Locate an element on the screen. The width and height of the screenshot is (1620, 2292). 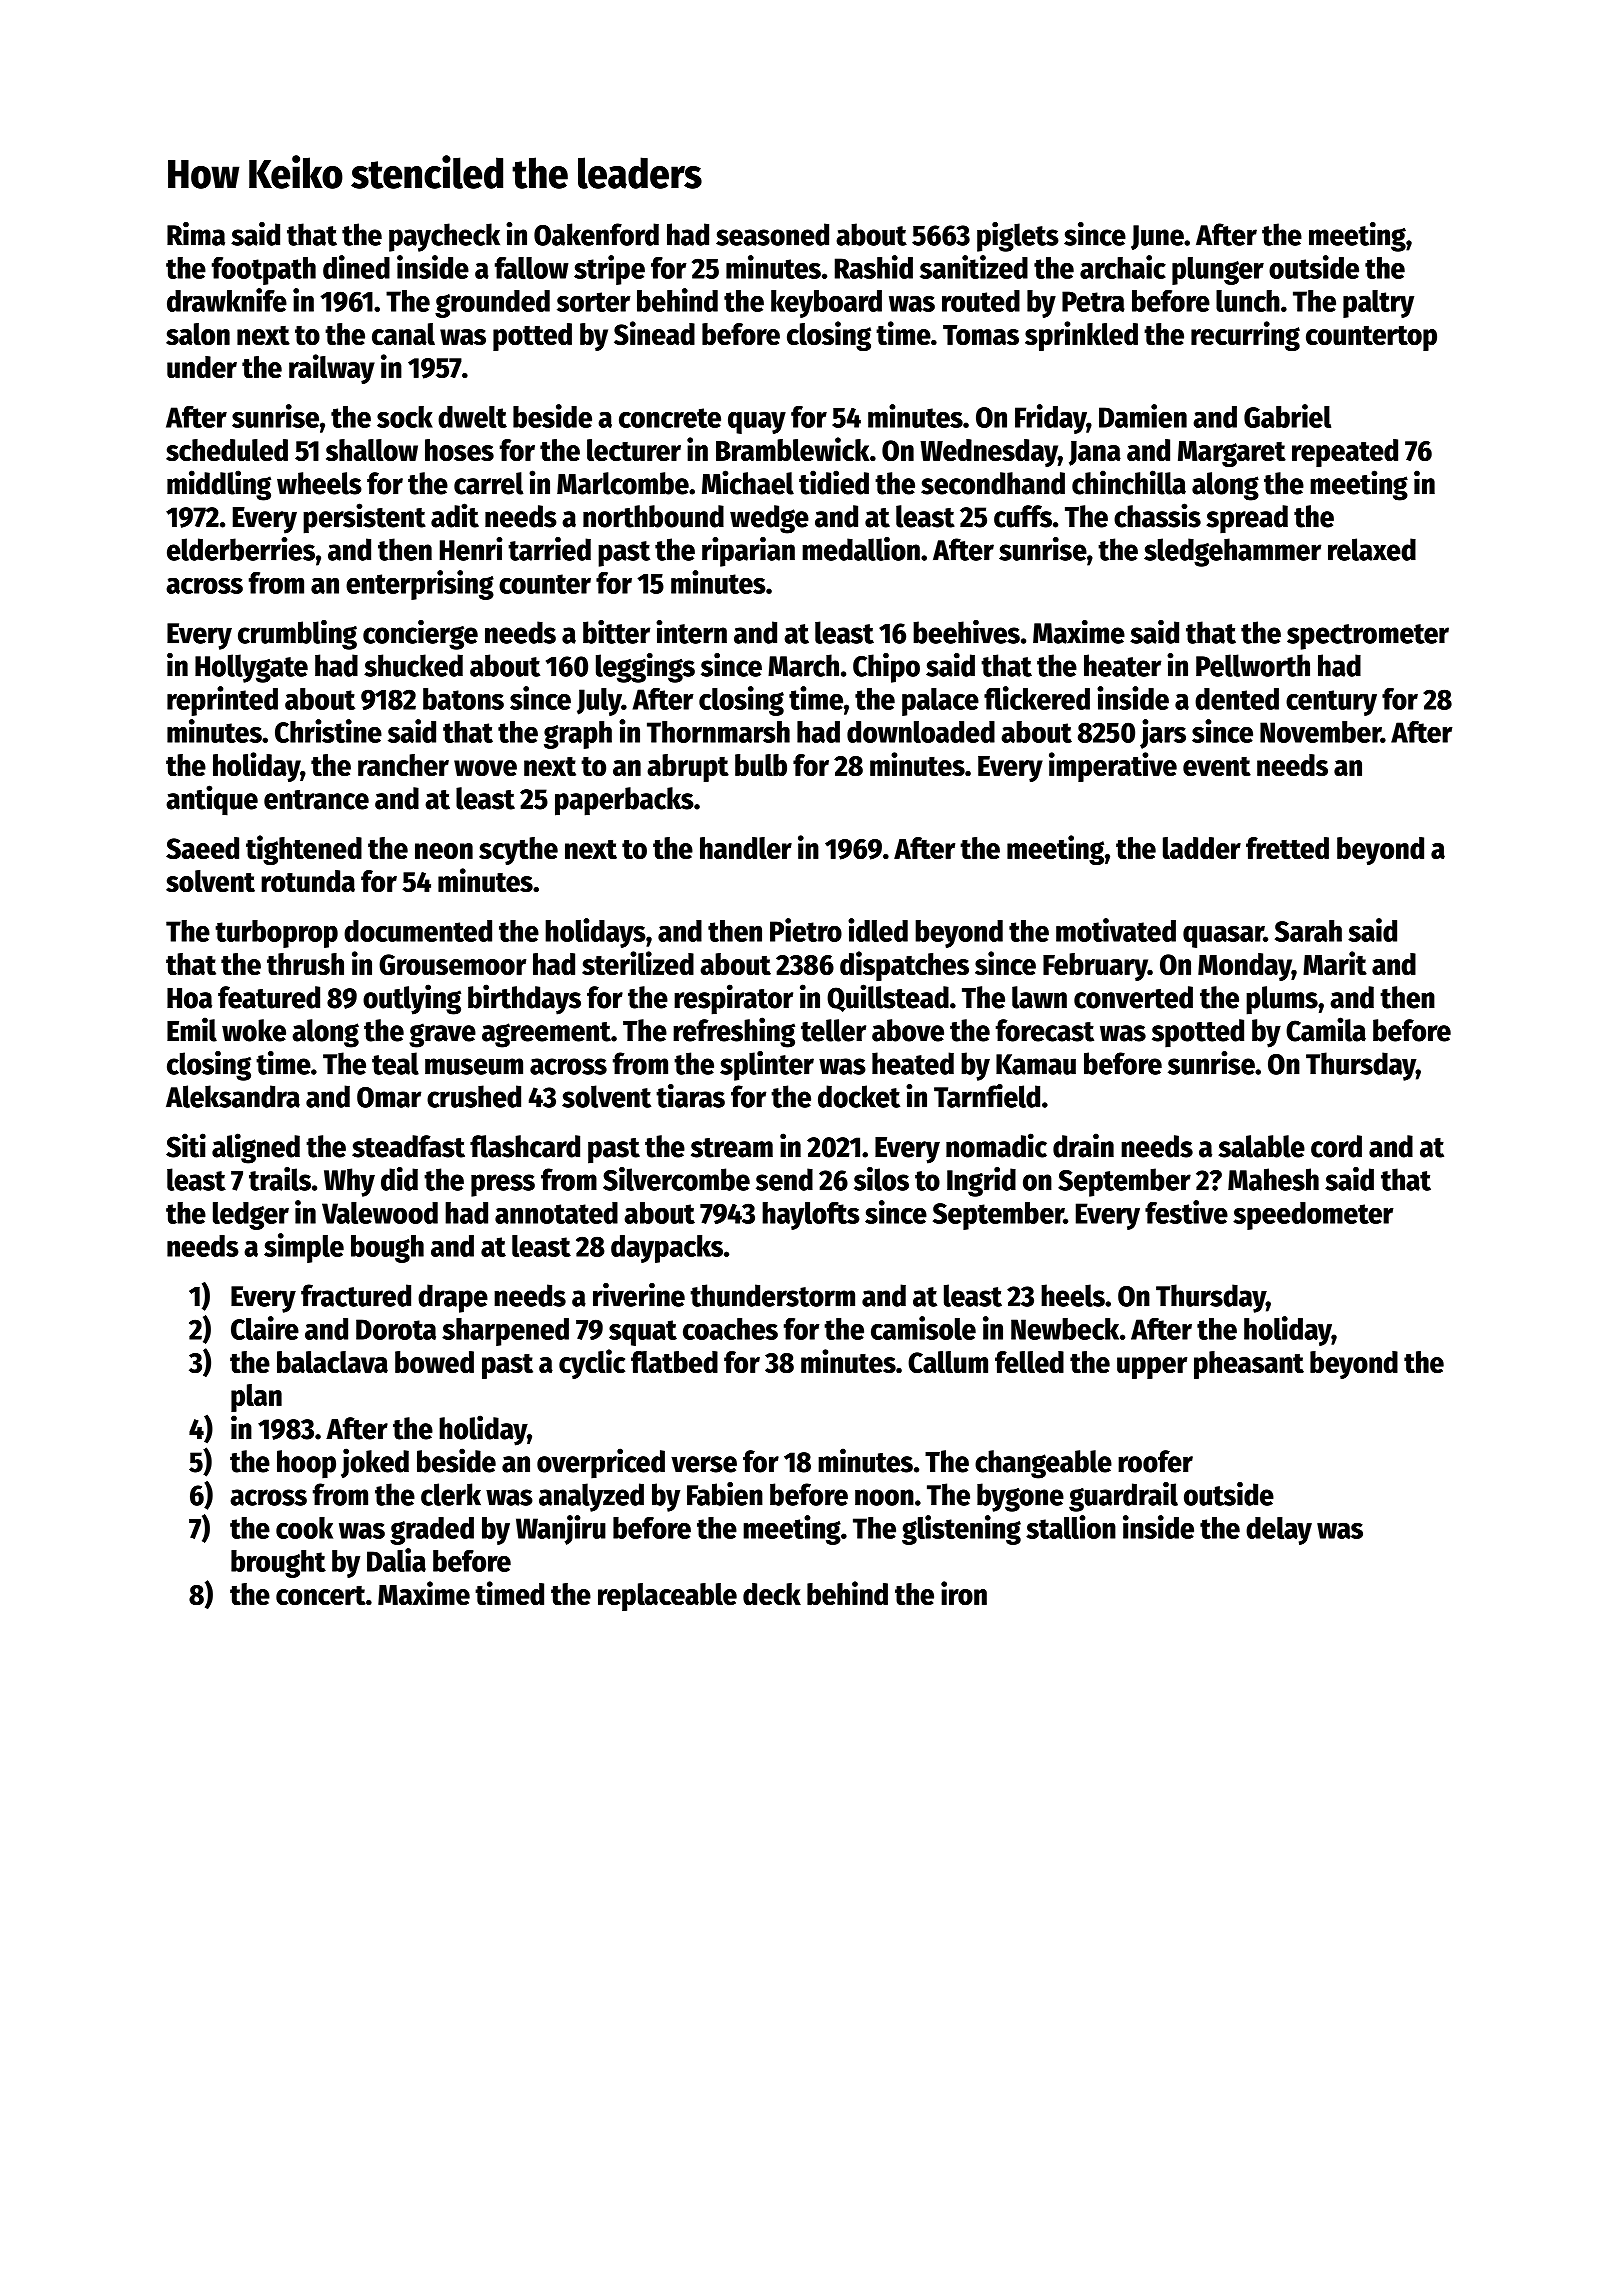
concert is located at coordinates (321, 1596).
